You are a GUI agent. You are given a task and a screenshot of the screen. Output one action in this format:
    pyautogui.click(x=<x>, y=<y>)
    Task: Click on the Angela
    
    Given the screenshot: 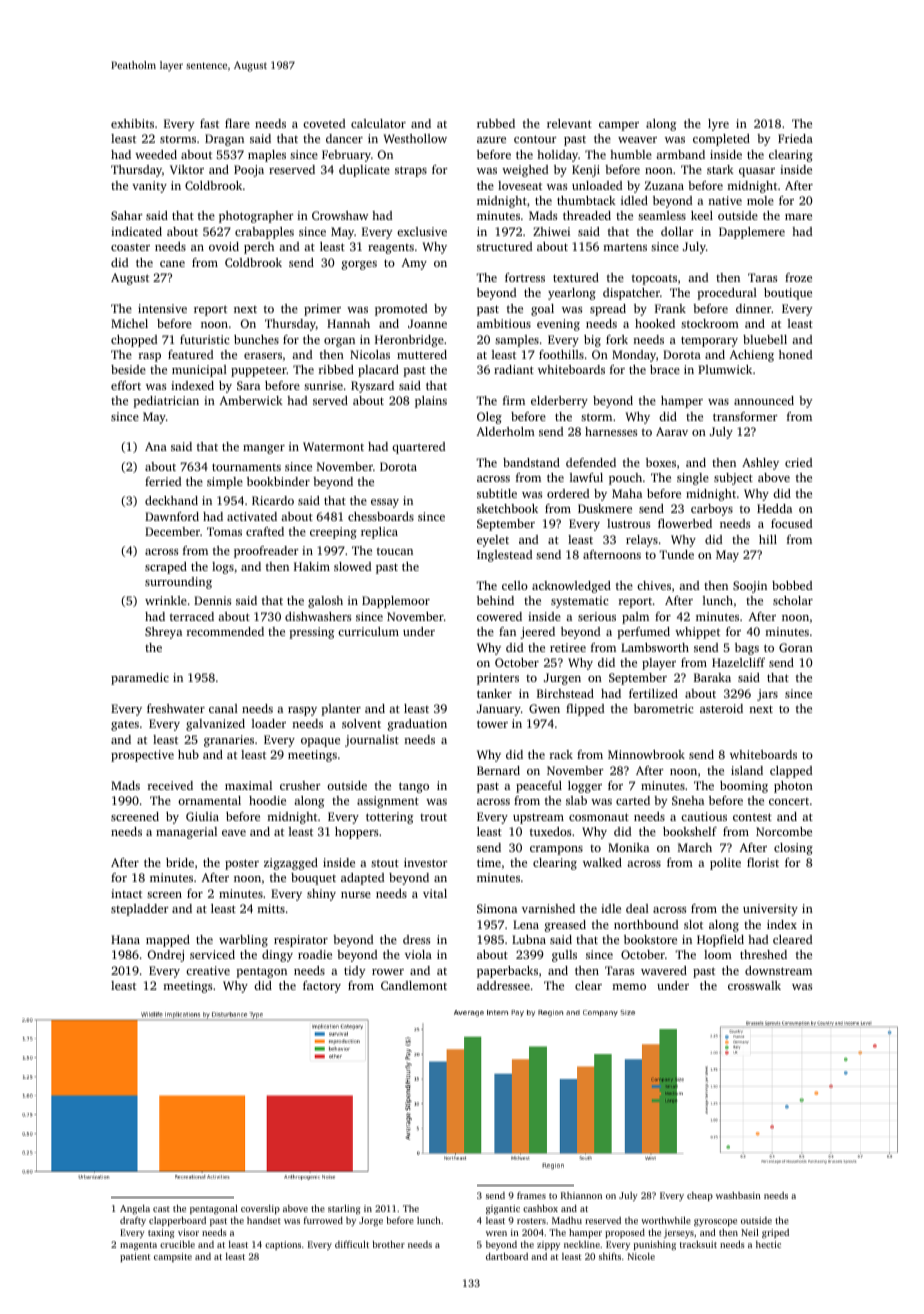 What is the action you would take?
    pyautogui.click(x=135, y=1209)
